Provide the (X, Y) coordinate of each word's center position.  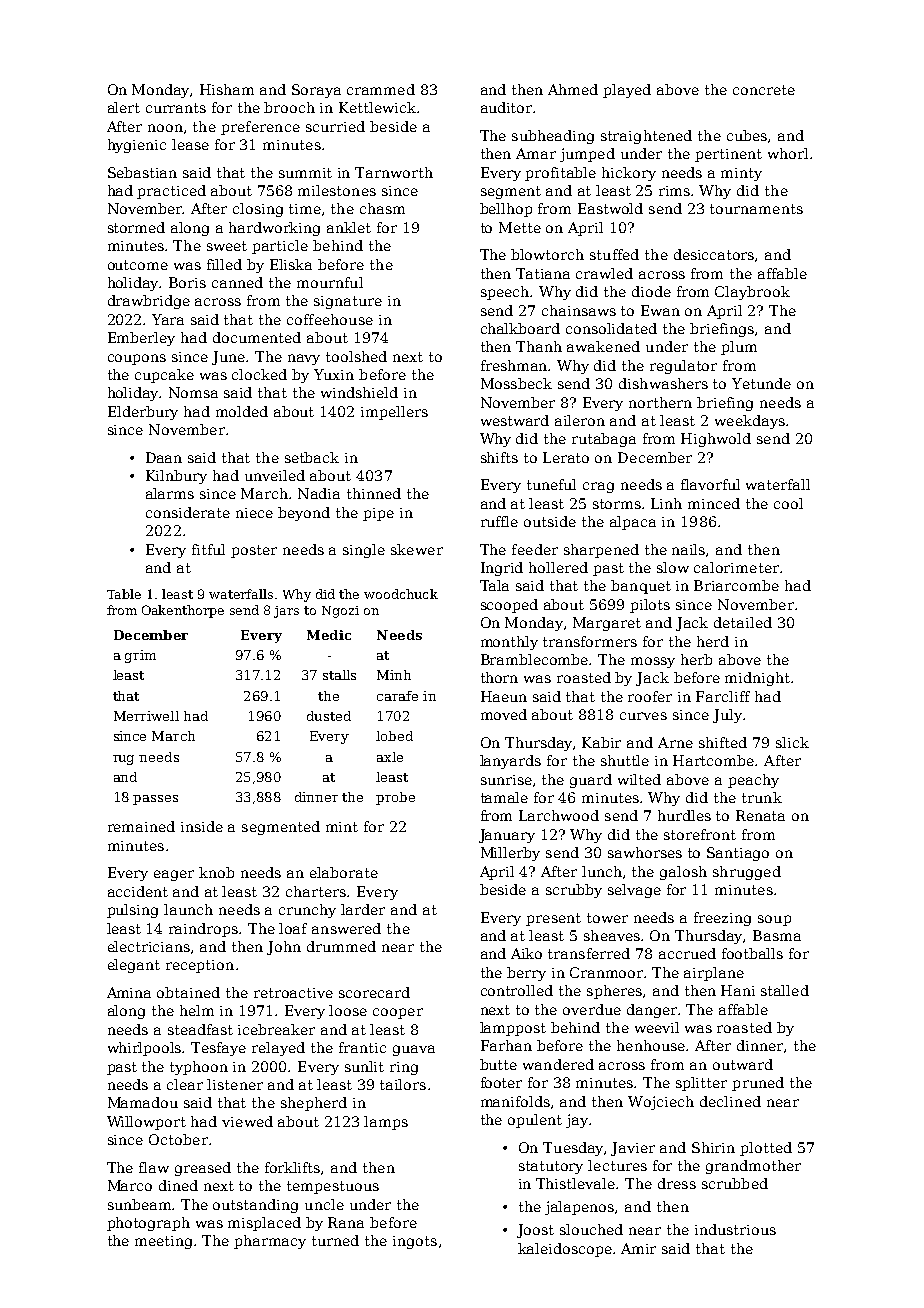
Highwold (716, 440)
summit (305, 173)
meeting (163, 1242)
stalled (785, 990)
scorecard (374, 992)
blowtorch (547, 254)
